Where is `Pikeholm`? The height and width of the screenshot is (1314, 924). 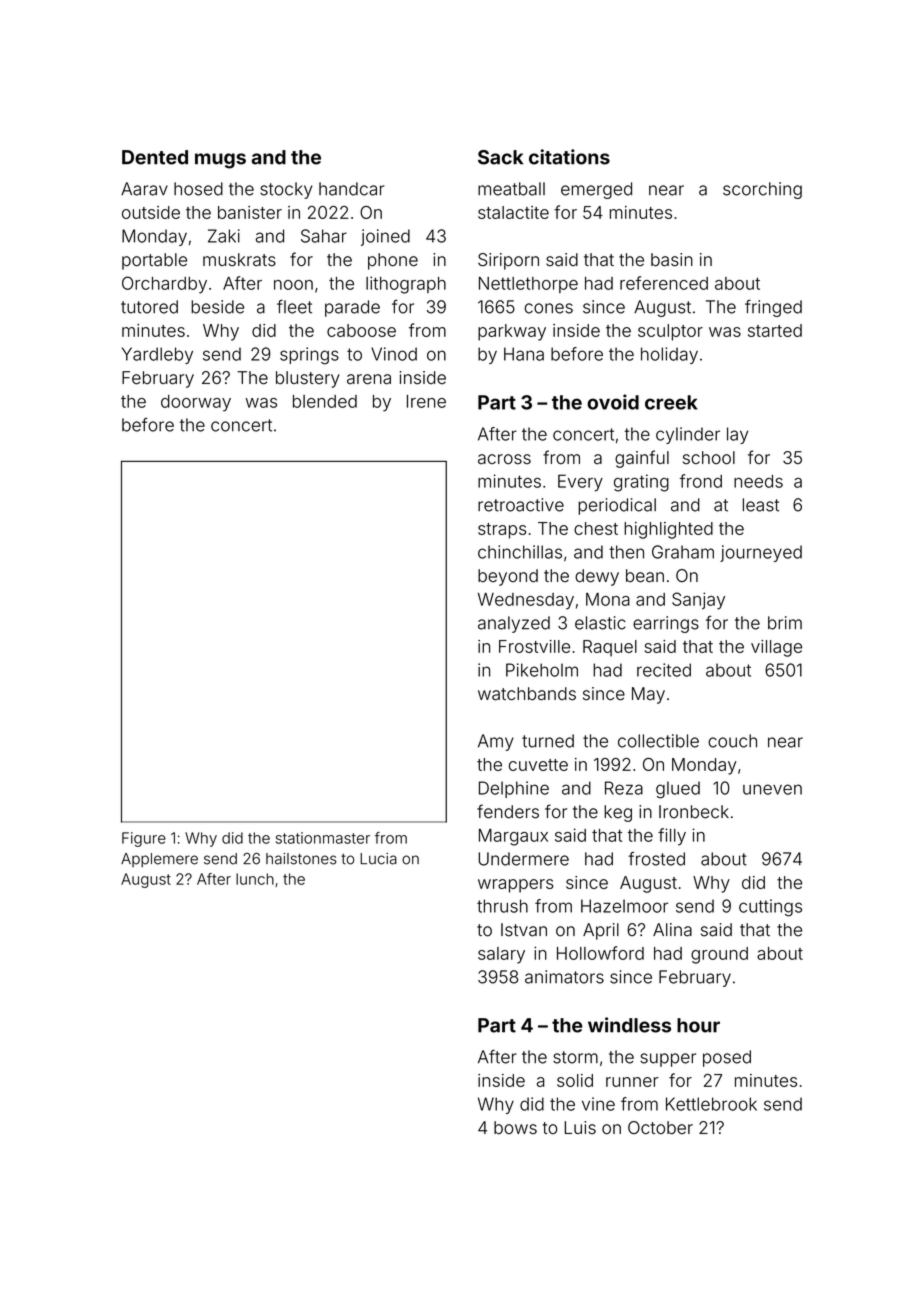
Pikeholm is located at coordinates (542, 670).
